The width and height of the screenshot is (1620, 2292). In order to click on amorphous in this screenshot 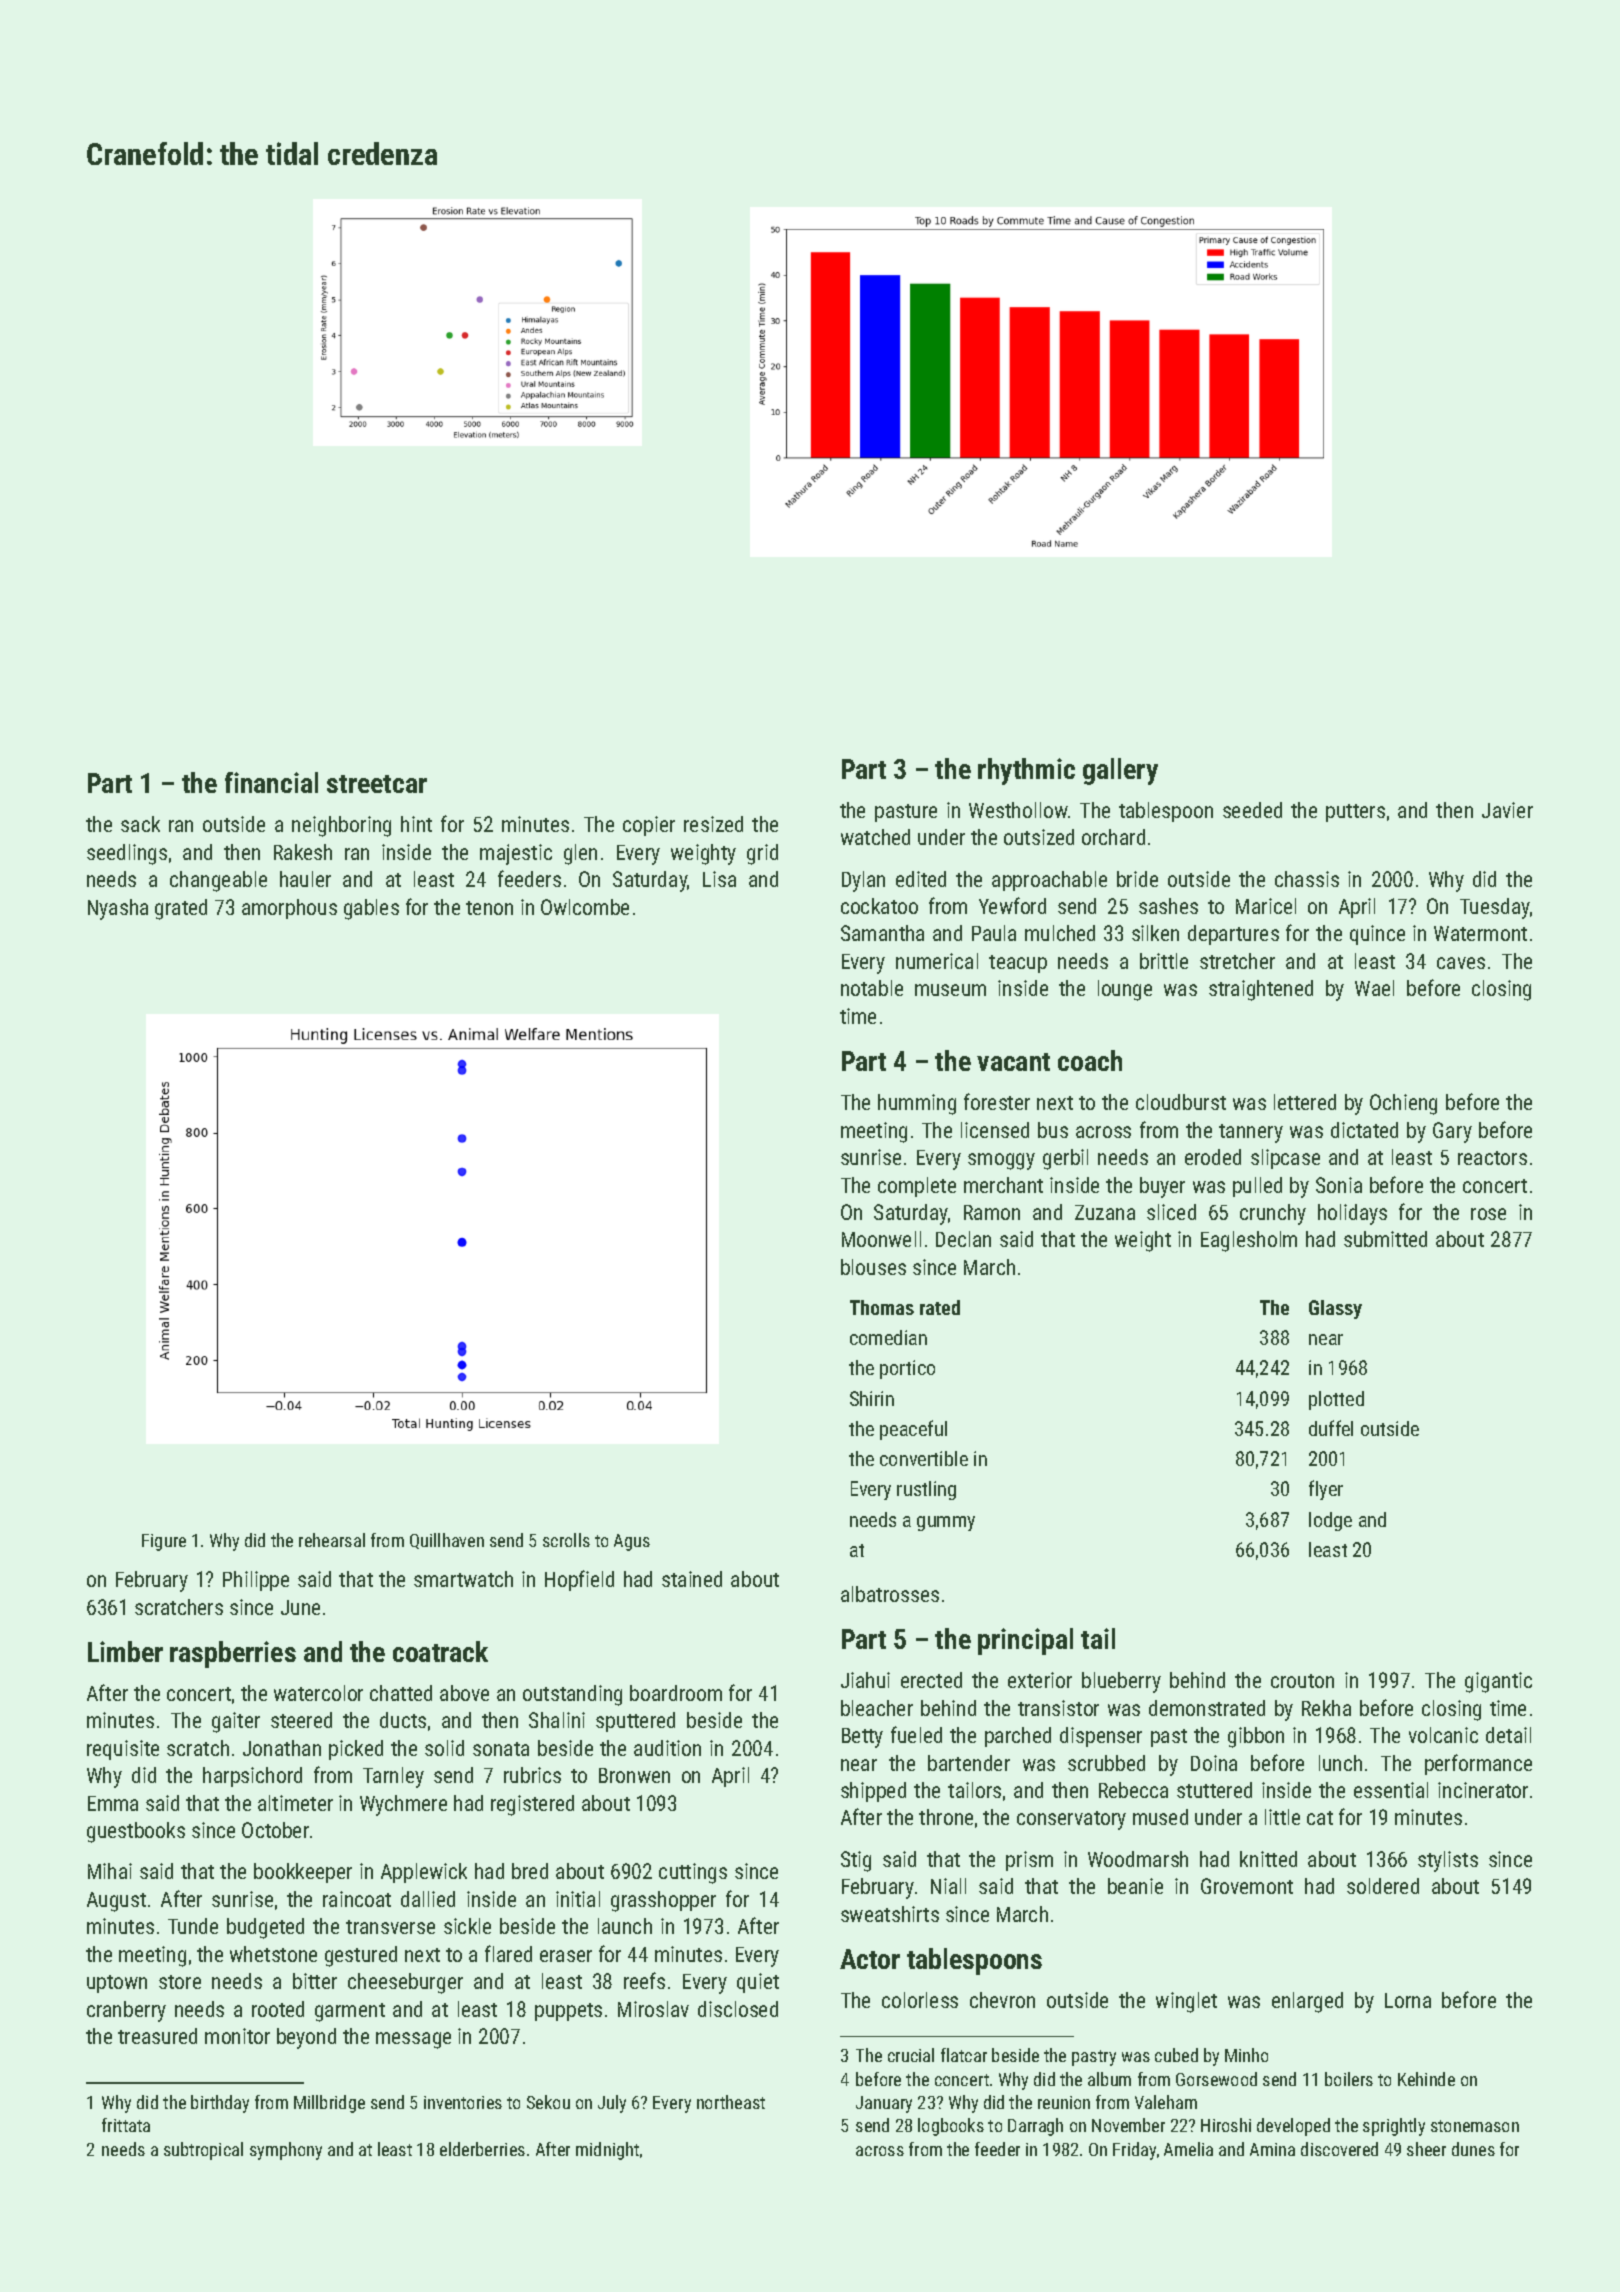, I will do `click(289, 909)`.
